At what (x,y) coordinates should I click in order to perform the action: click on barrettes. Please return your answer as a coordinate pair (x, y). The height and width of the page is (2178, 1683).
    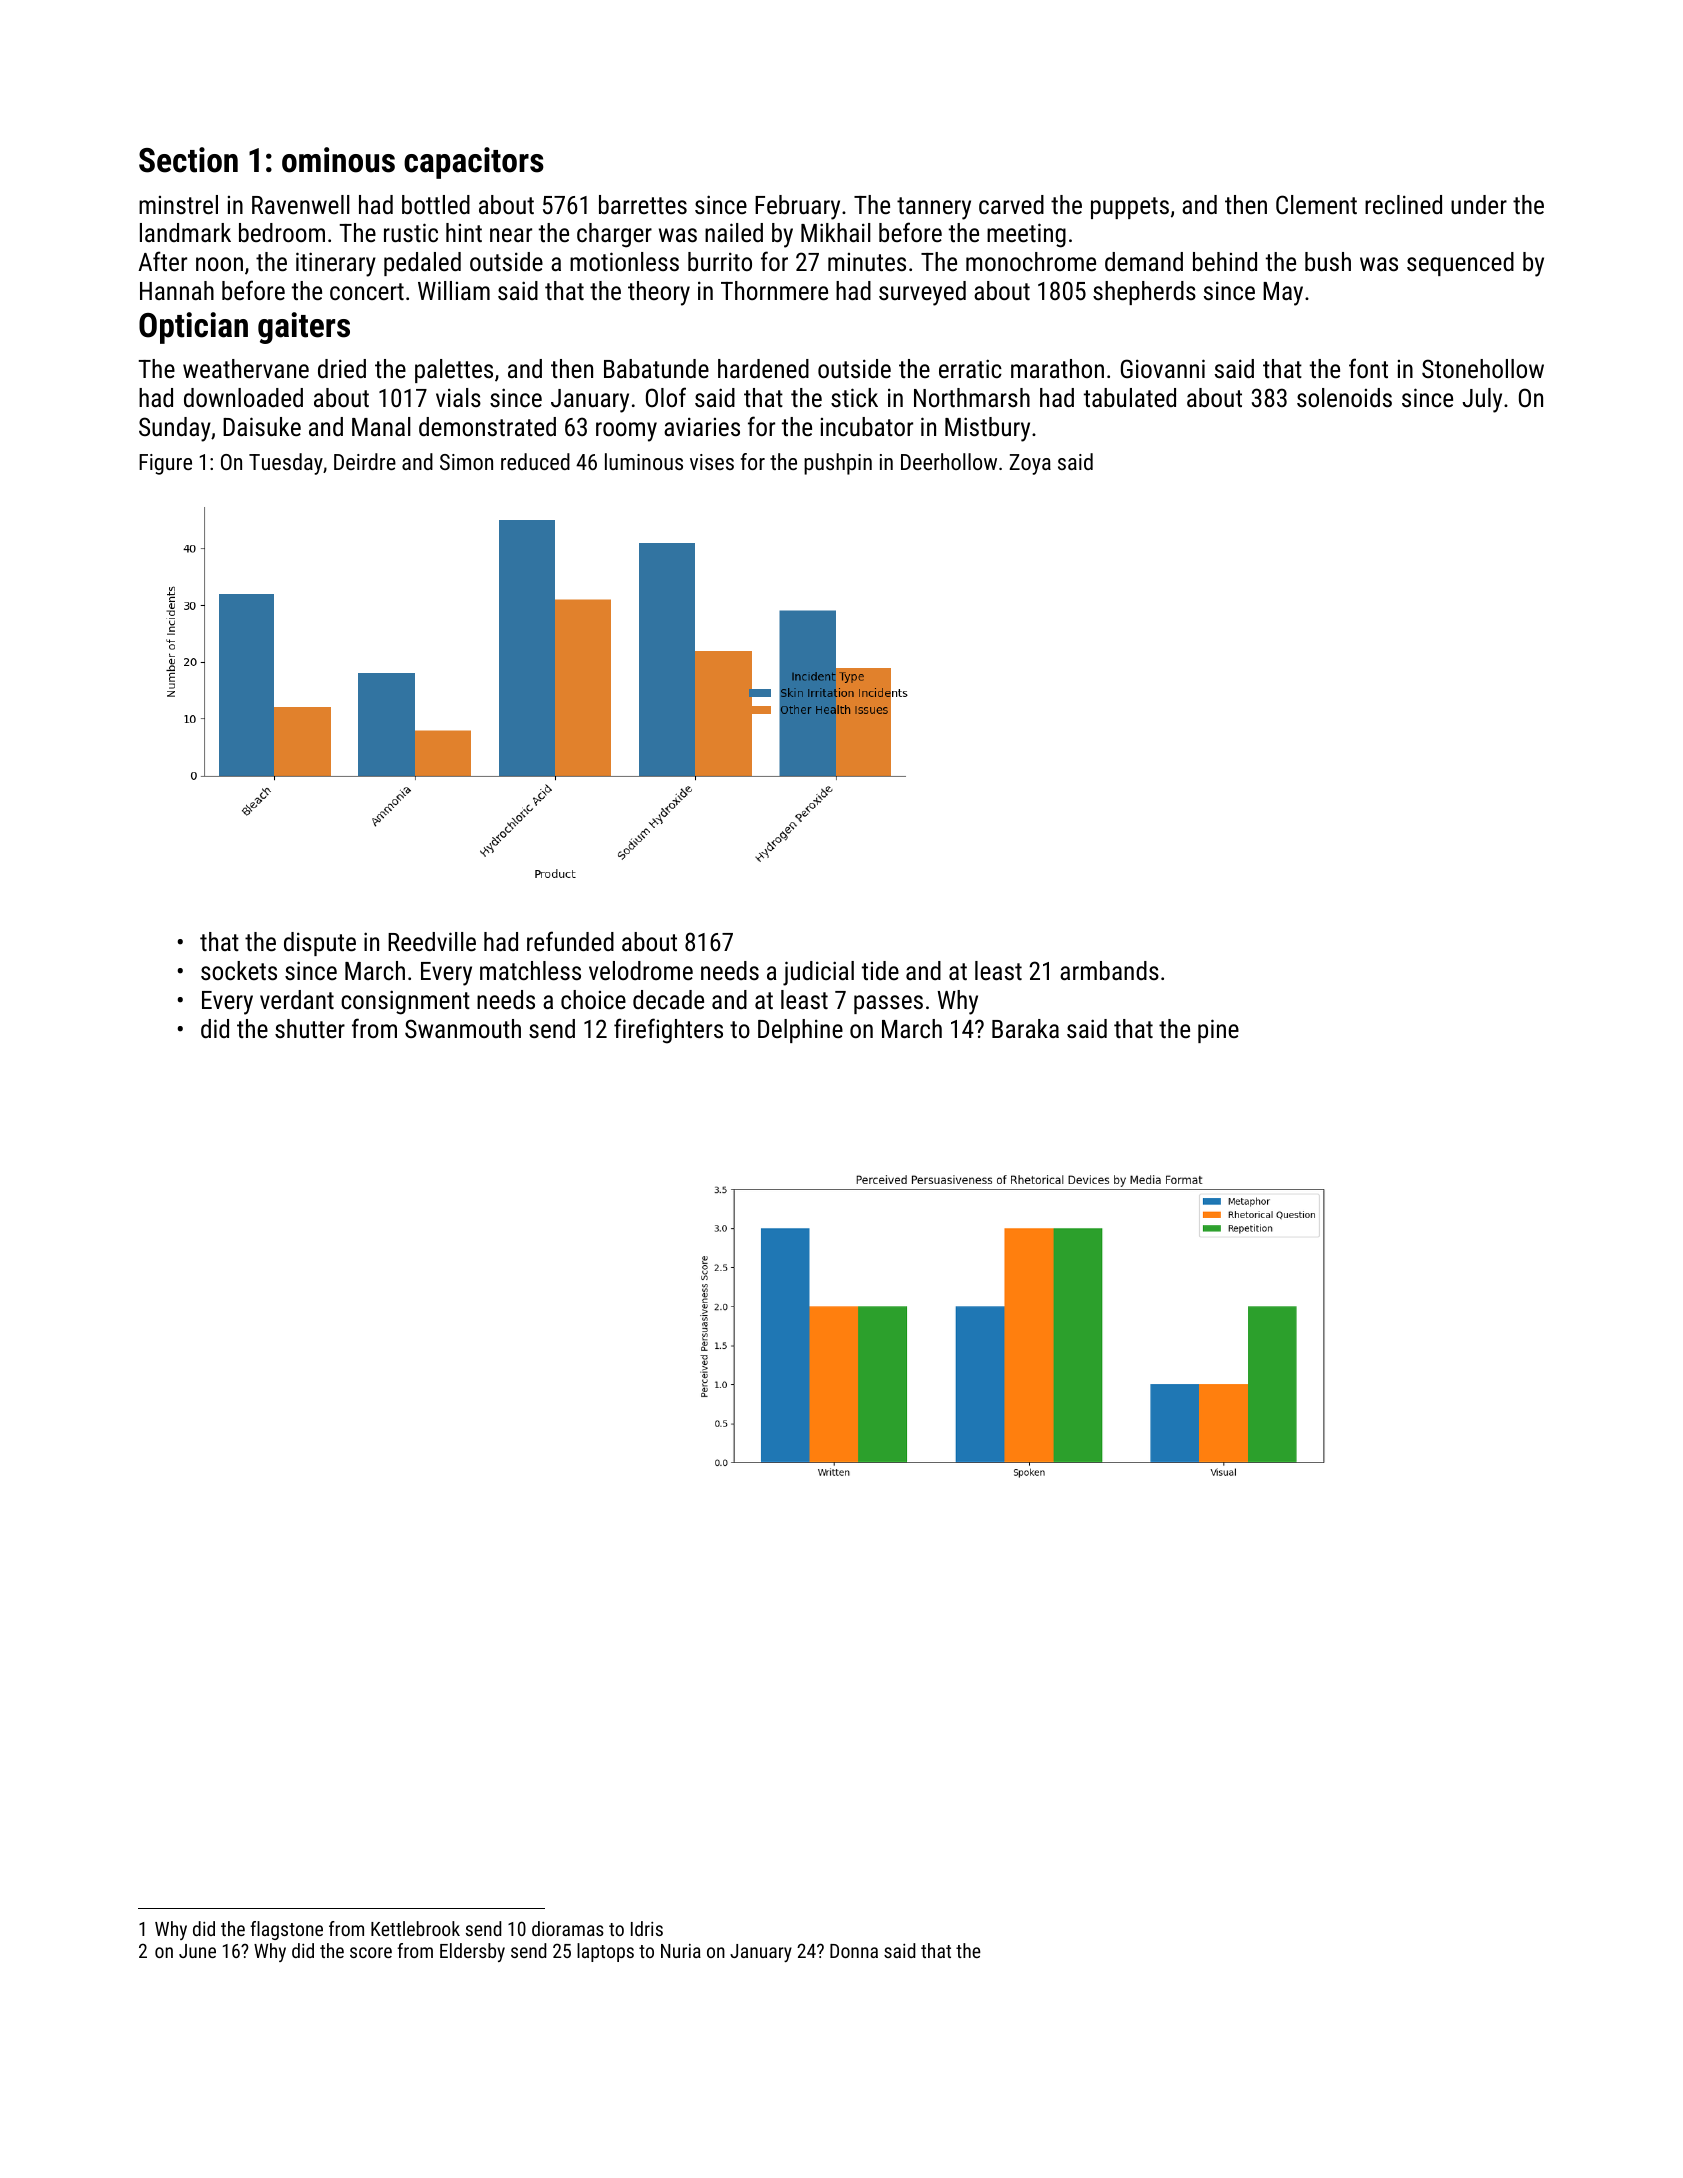
    Looking at the image, I should click on (643, 204).
